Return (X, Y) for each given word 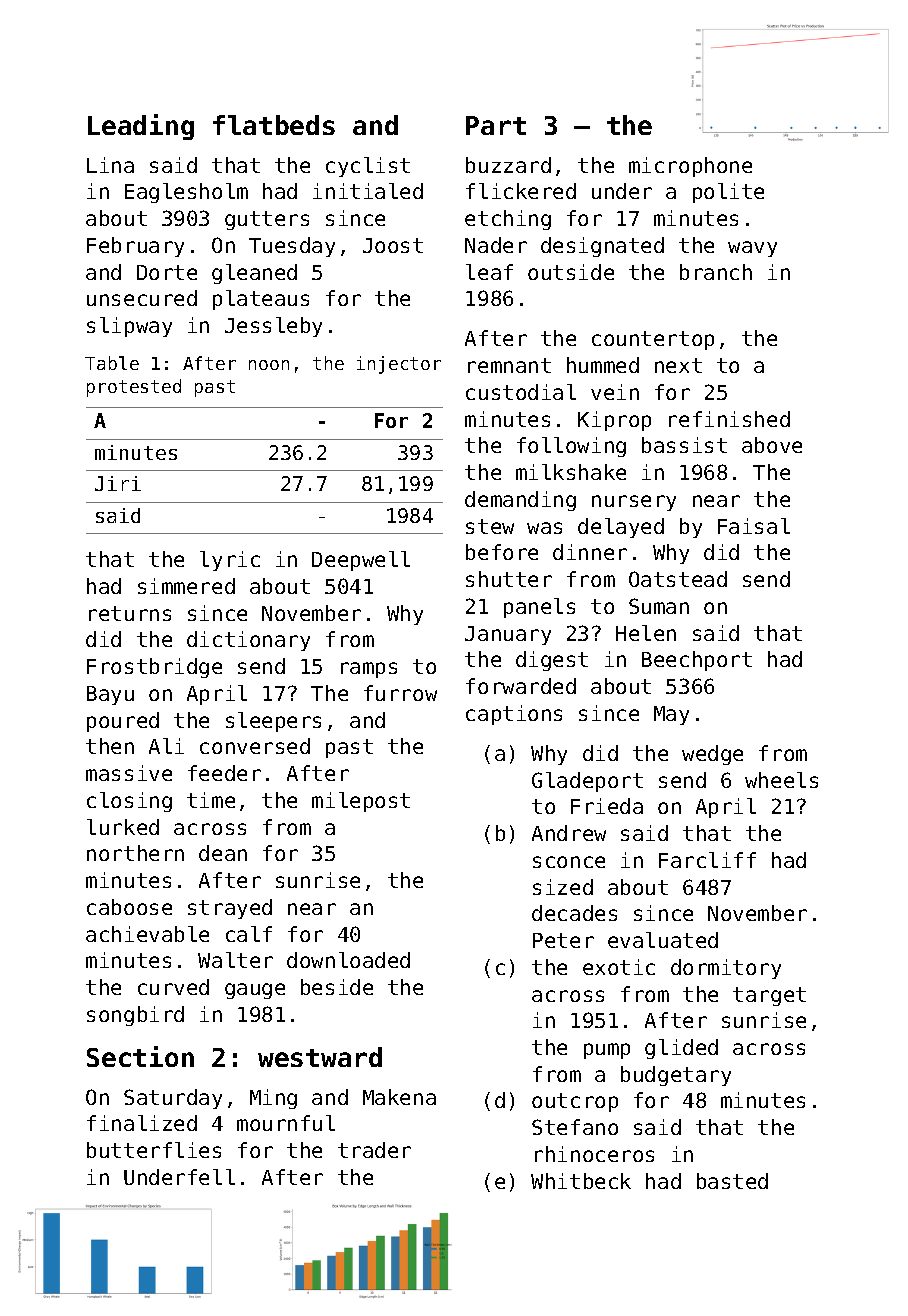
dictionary (248, 641)
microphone (690, 167)
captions (514, 715)
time (211, 800)
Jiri (118, 483)
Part (496, 125)
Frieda (607, 806)
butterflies (154, 1150)
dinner (590, 552)
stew (490, 526)
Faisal (754, 526)
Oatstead (678, 579)
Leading (141, 127)
